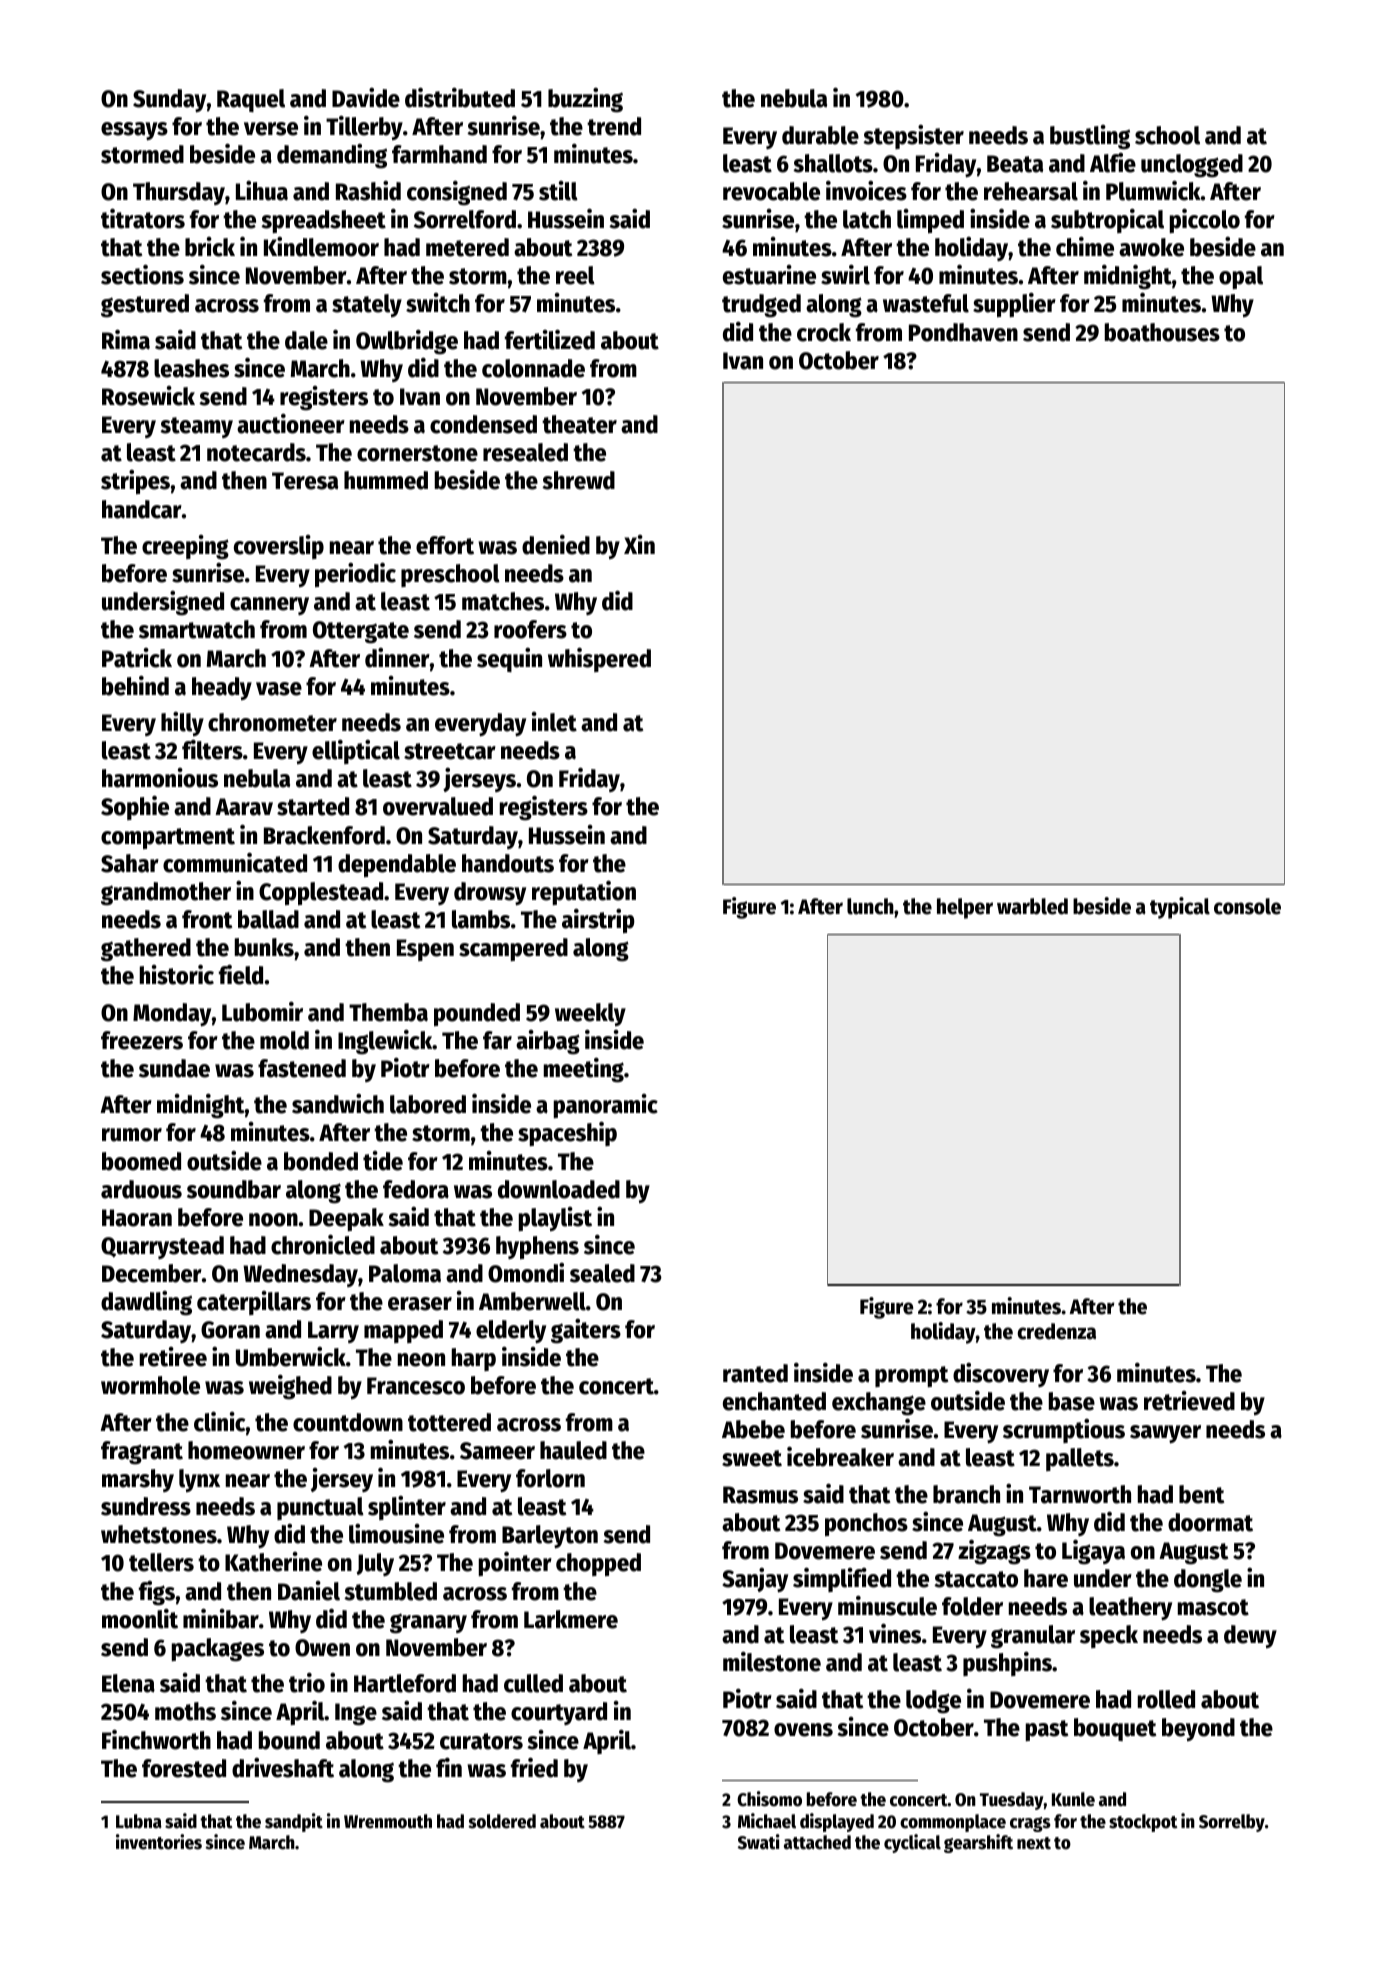  What do you see at coordinates (140, 1618) in the screenshot?
I see `moonlit` at bounding box center [140, 1618].
